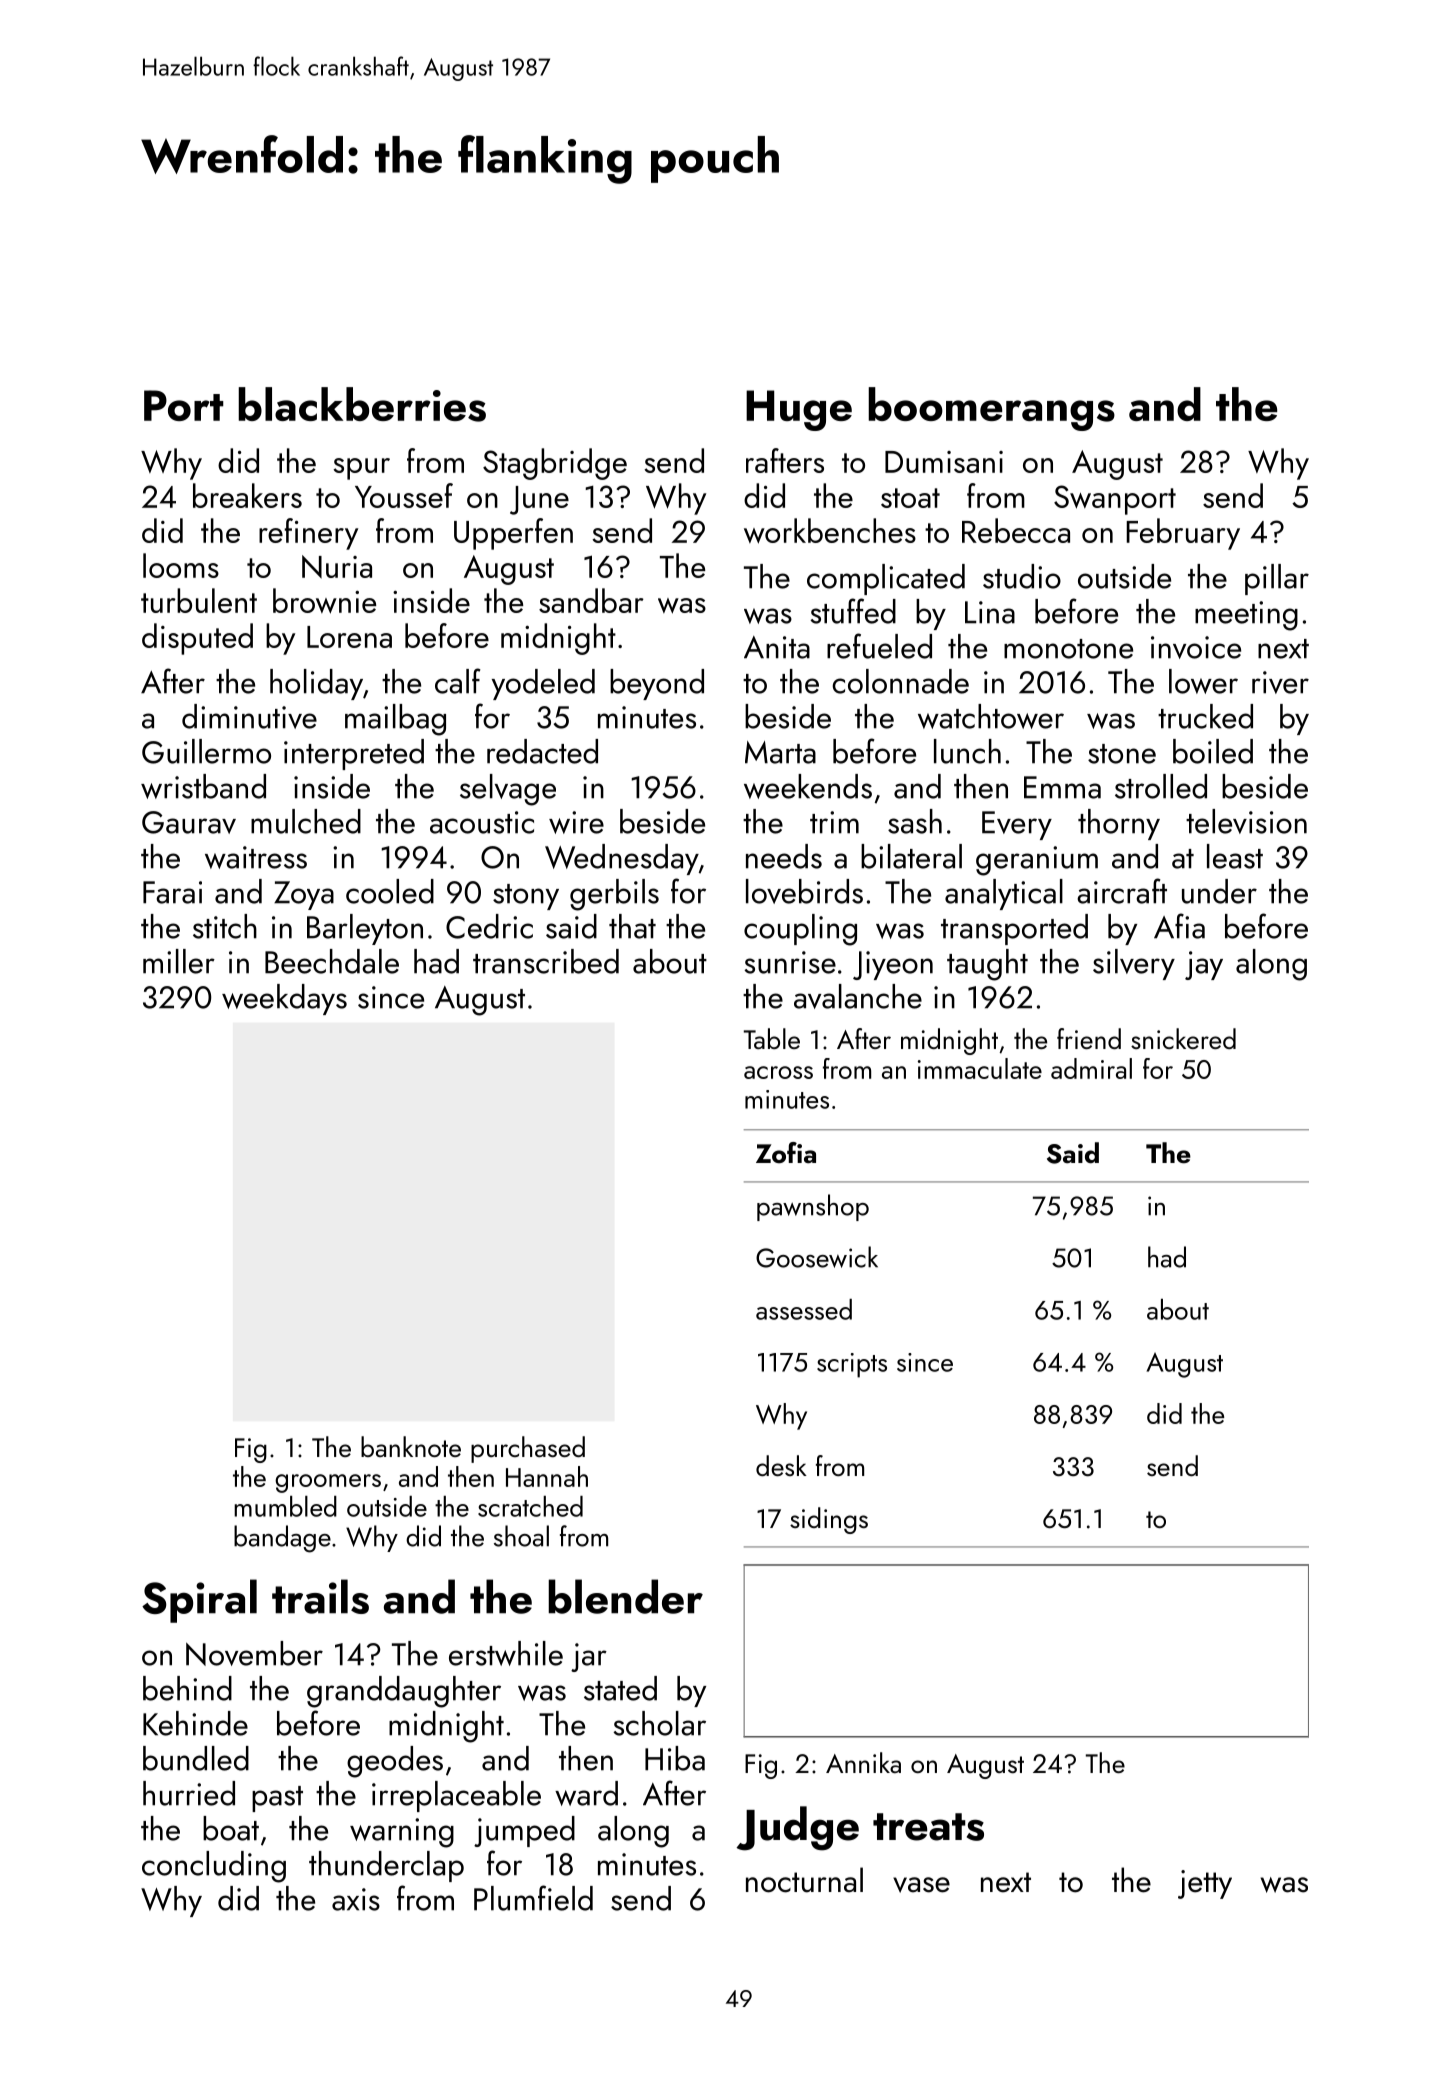  What do you see at coordinates (991, 409) in the document?
I see `boomerangs` at bounding box center [991, 409].
